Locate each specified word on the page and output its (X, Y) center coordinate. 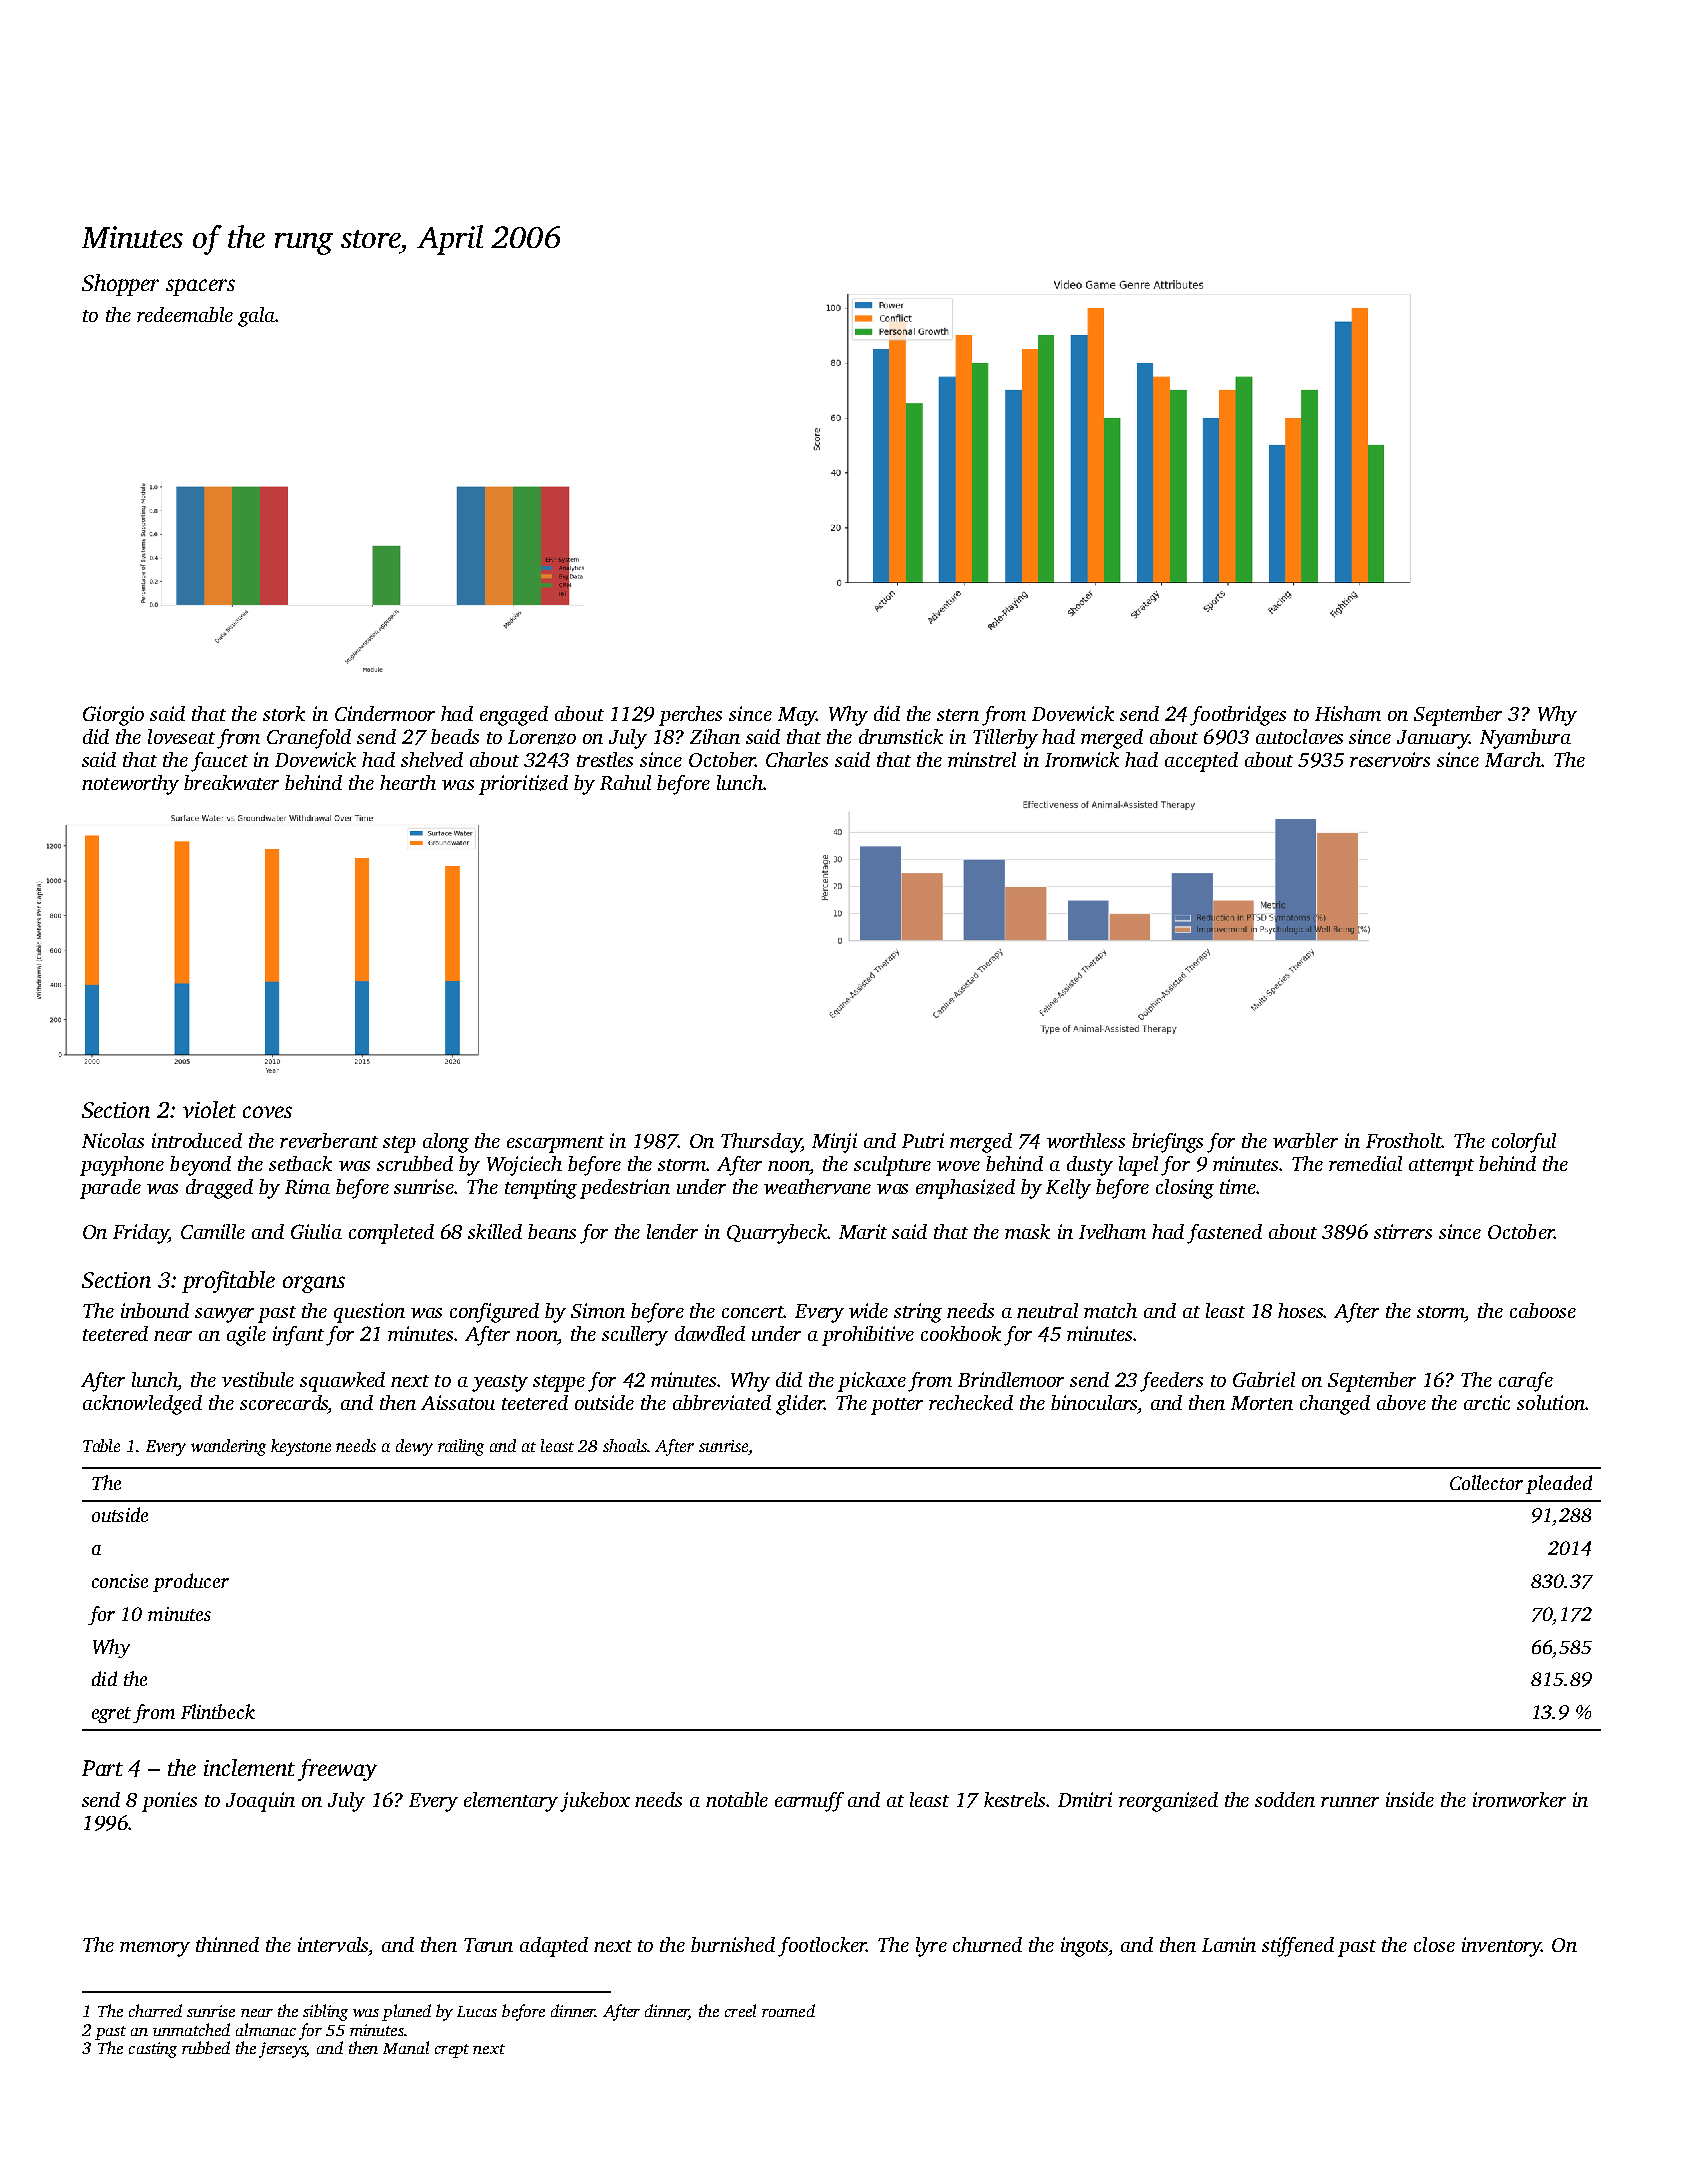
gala (256, 317)
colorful (1524, 1143)
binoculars (1094, 1402)
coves (267, 1112)
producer (191, 1582)
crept (452, 2051)
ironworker (1519, 1799)
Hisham (1348, 713)
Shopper (120, 285)
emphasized (965, 1189)
